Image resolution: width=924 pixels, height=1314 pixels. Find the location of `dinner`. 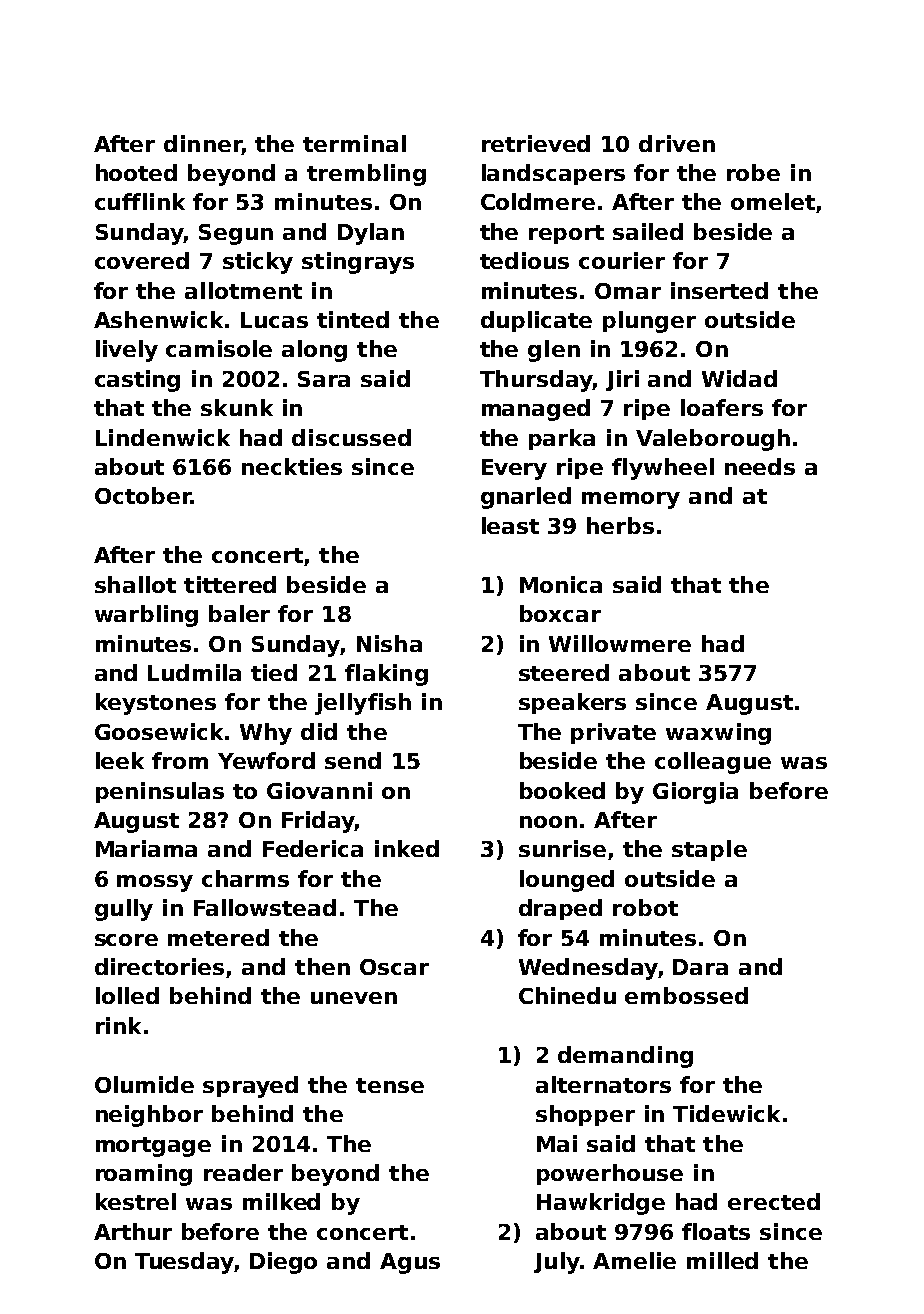

dinner is located at coordinates (203, 143).
